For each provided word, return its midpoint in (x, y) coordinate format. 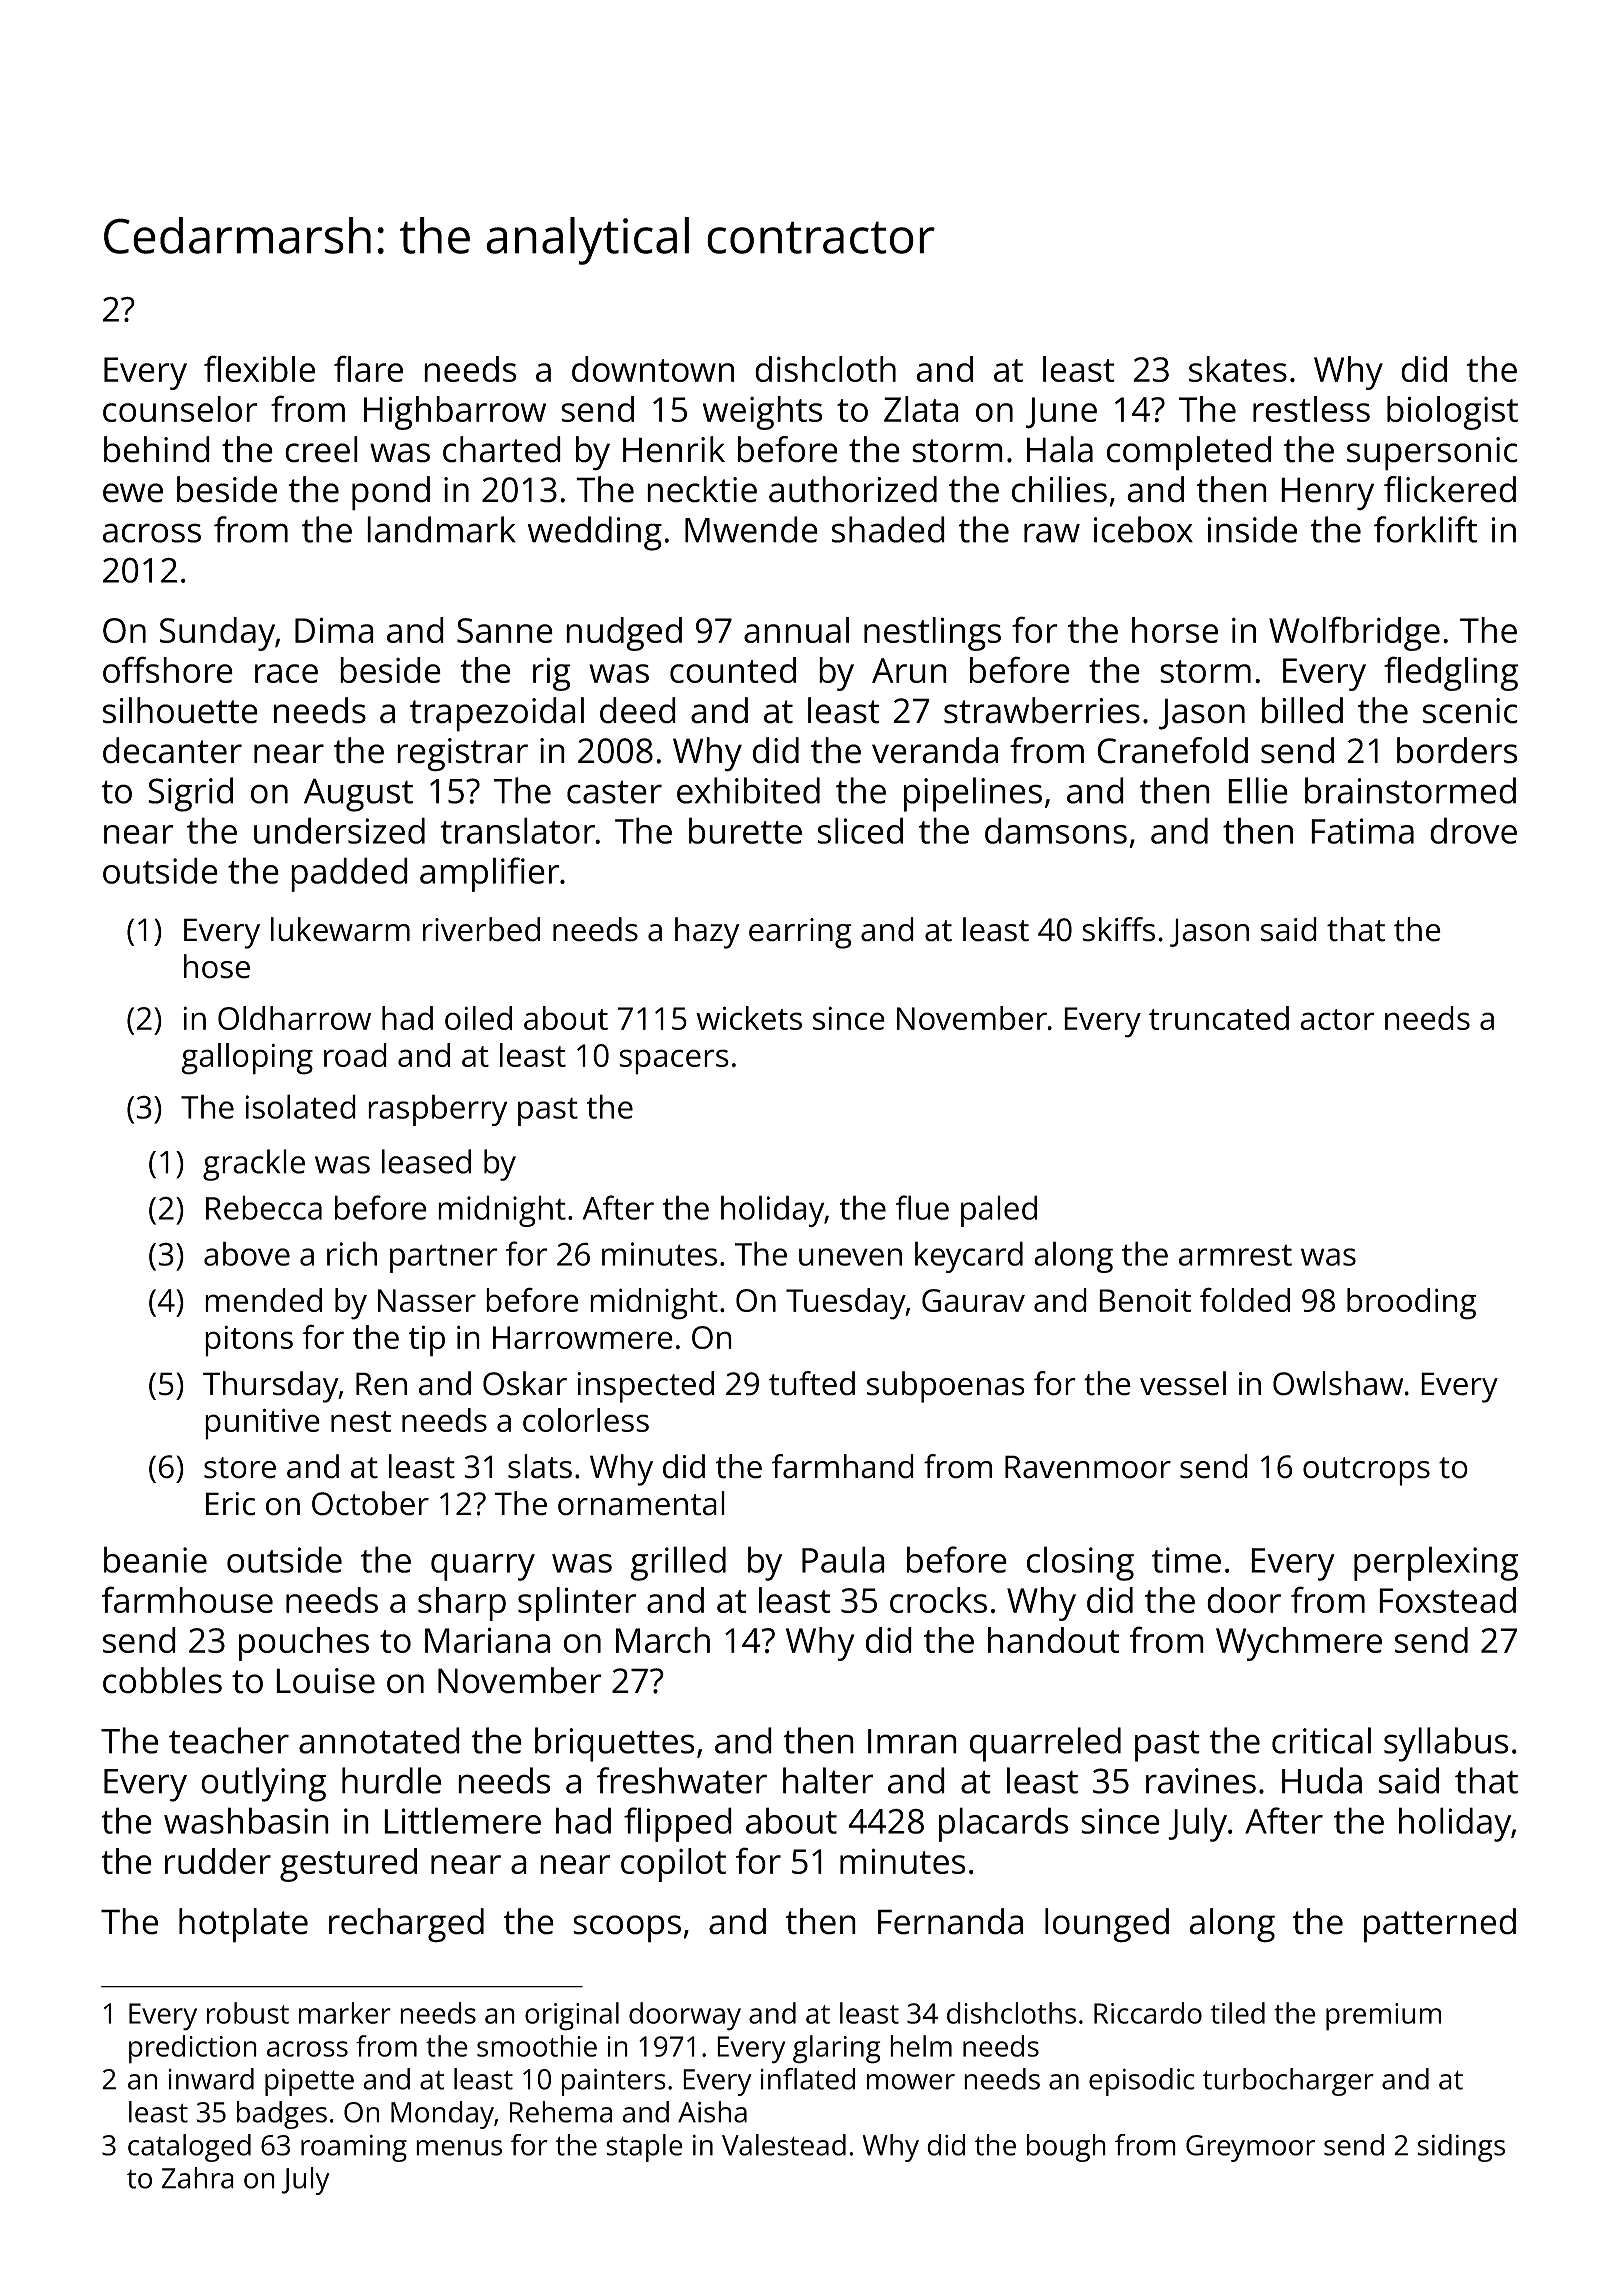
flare (368, 368)
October (370, 1503)
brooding (1411, 1304)
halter (828, 1780)
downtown (653, 369)
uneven (850, 1257)
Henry (1327, 494)
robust (248, 2013)
